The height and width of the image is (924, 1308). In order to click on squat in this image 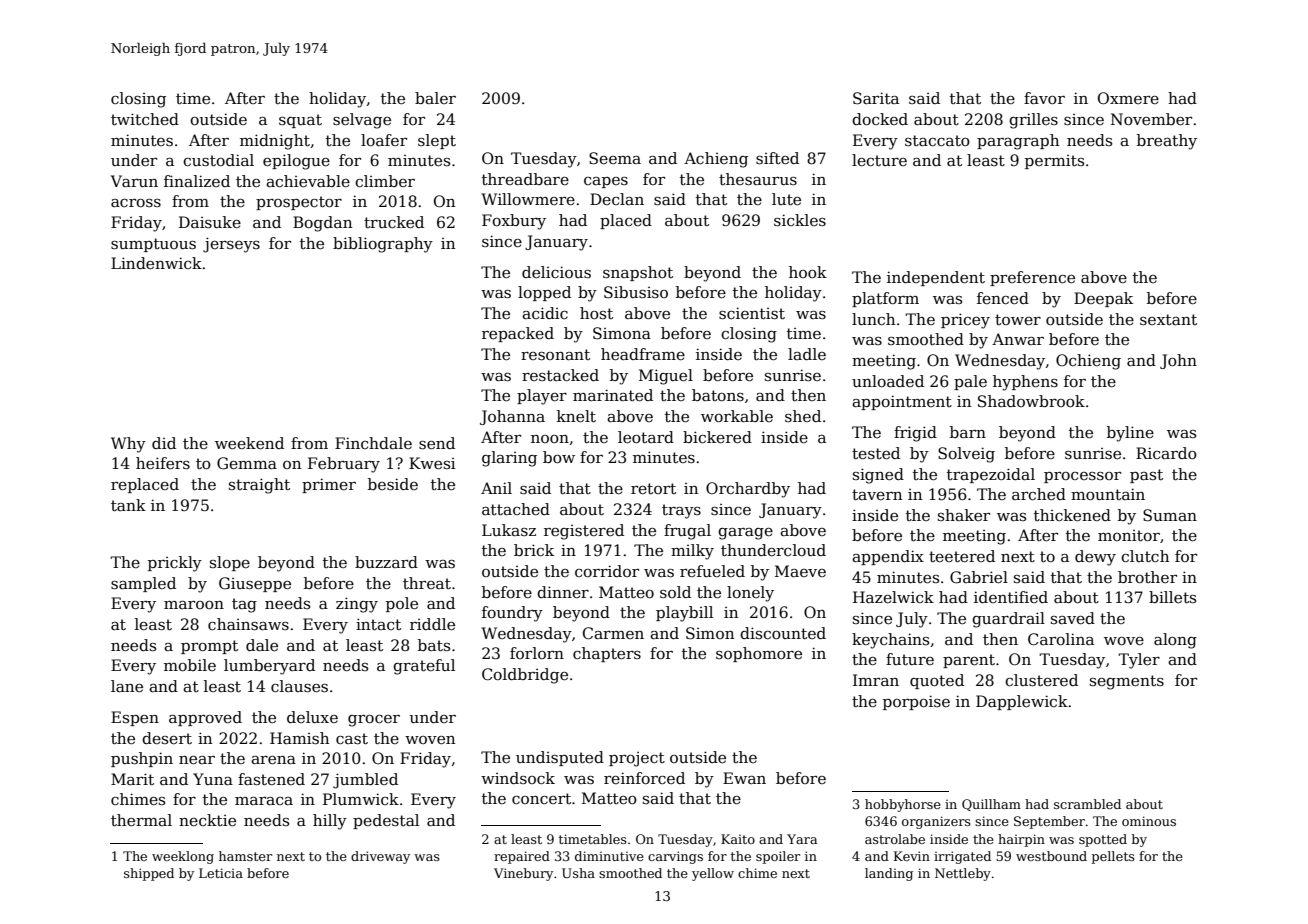, I will do `click(300, 121)`.
